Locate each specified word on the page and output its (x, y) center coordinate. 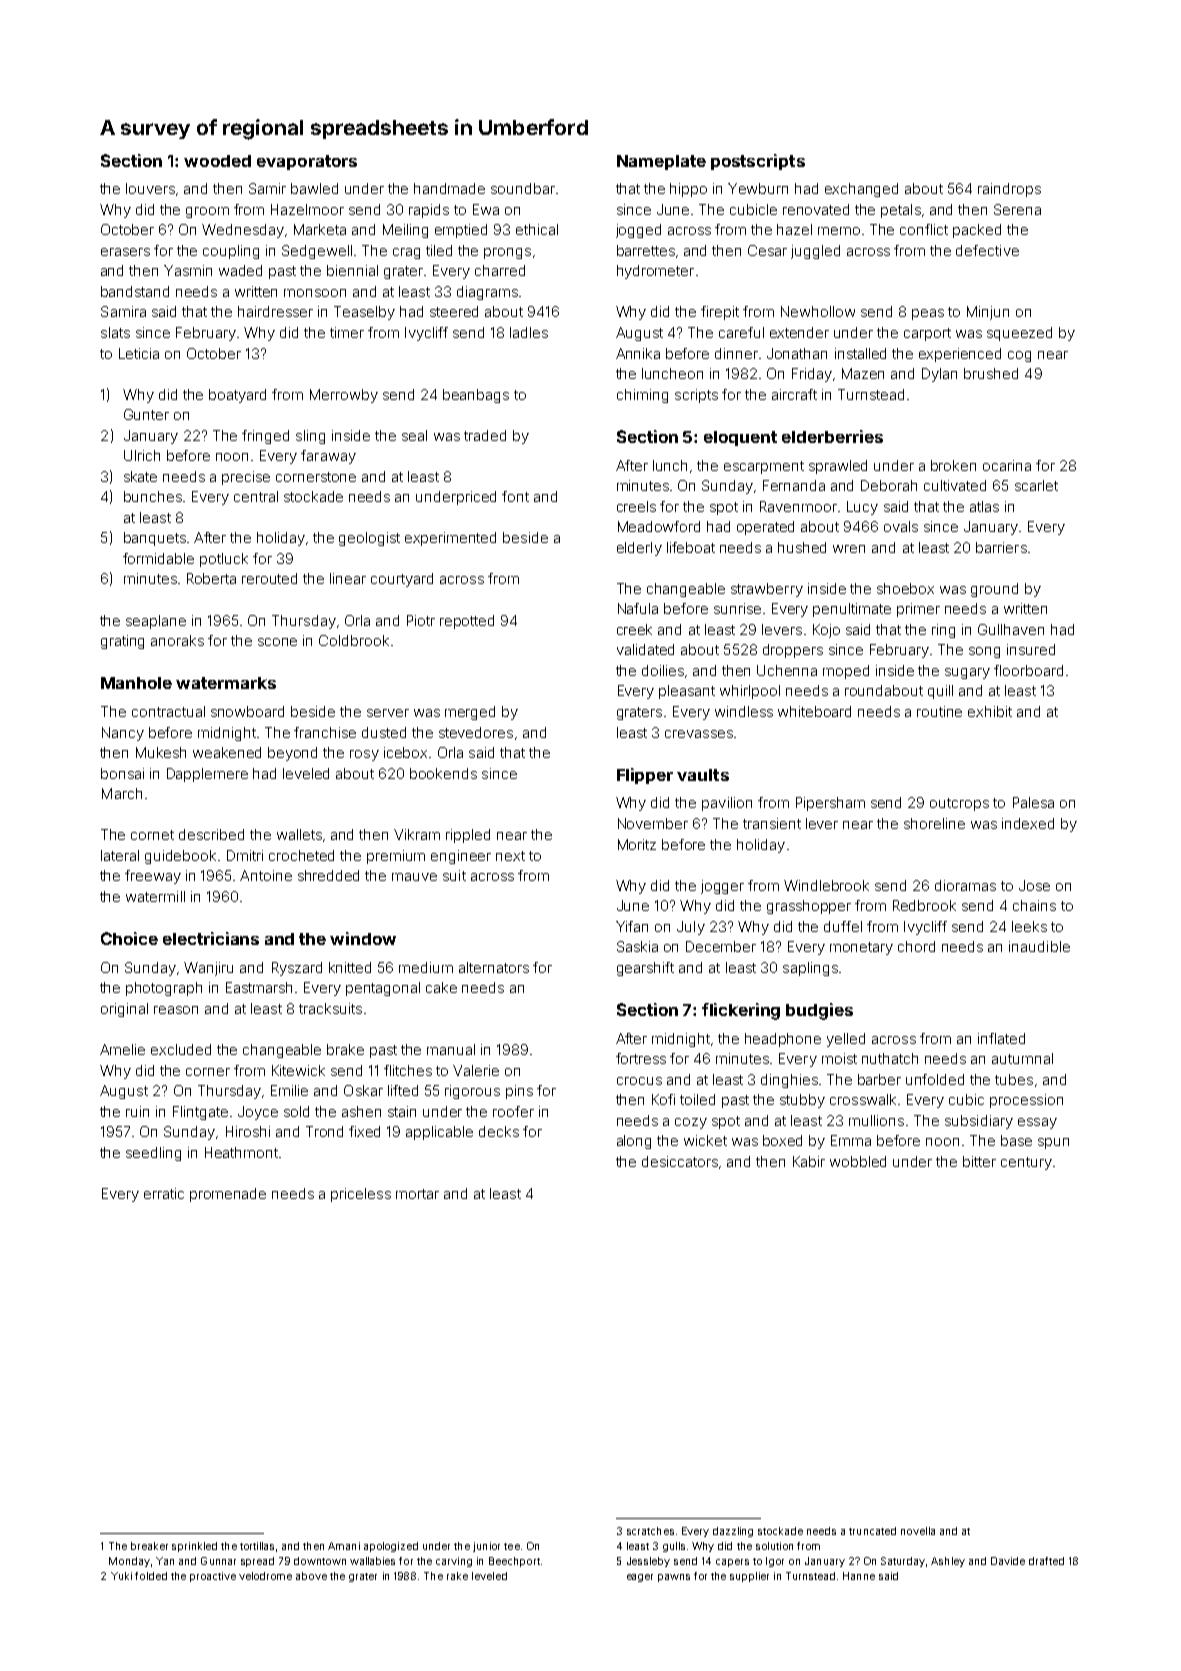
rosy (364, 755)
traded (485, 435)
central (256, 496)
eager (640, 1578)
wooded (217, 161)
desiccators (680, 1161)
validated (645, 649)
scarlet (1036, 485)
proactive (213, 1577)
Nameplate (661, 162)
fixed (364, 1131)
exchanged (861, 190)
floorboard (1028, 670)
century (1026, 1163)
